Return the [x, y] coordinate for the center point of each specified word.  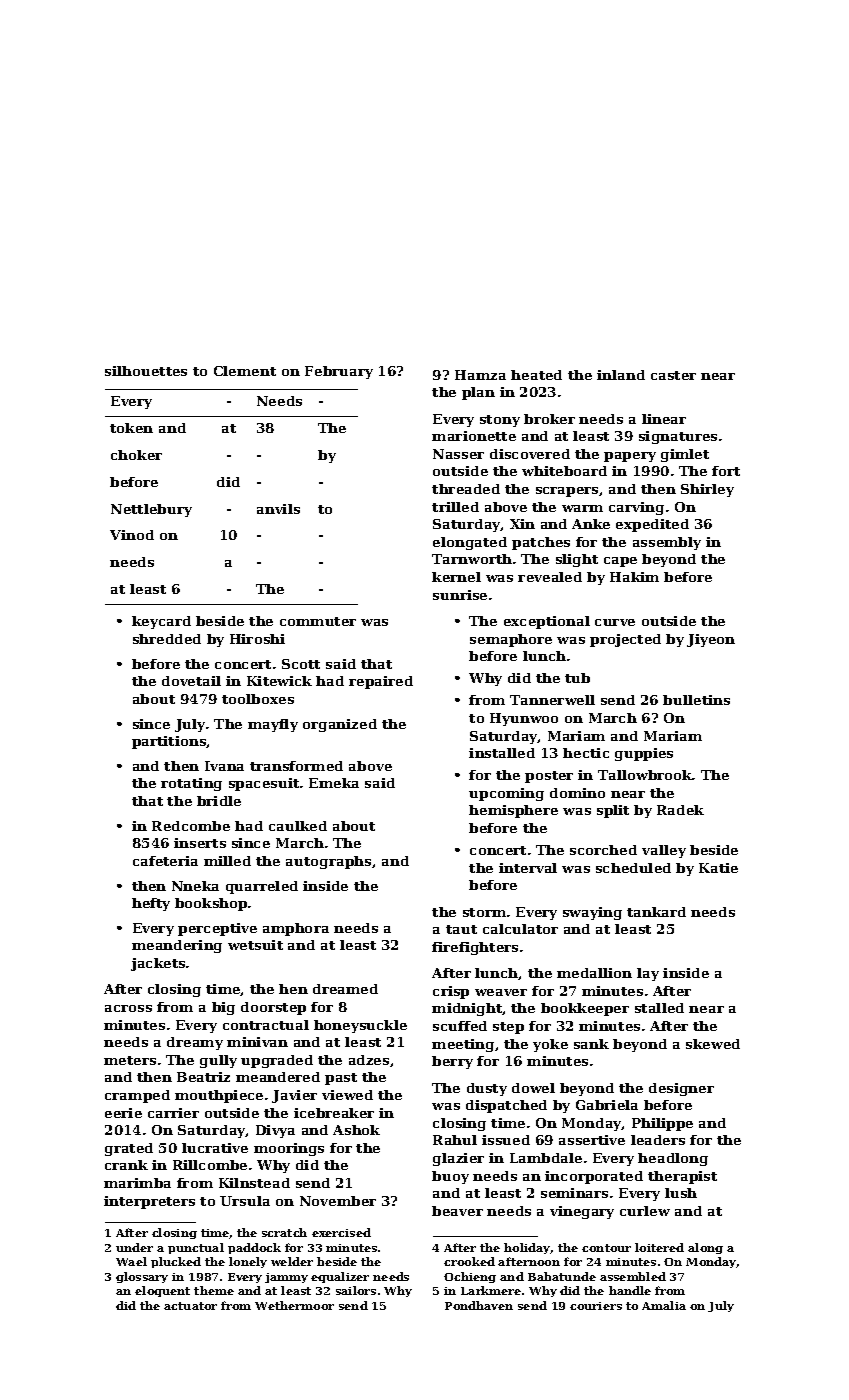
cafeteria [165, 861]
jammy [286, 1278]
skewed [713, 1044]
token [131, 428]
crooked [469, 1261]
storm [484, 912]
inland [621, 375]
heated [536, 375]
